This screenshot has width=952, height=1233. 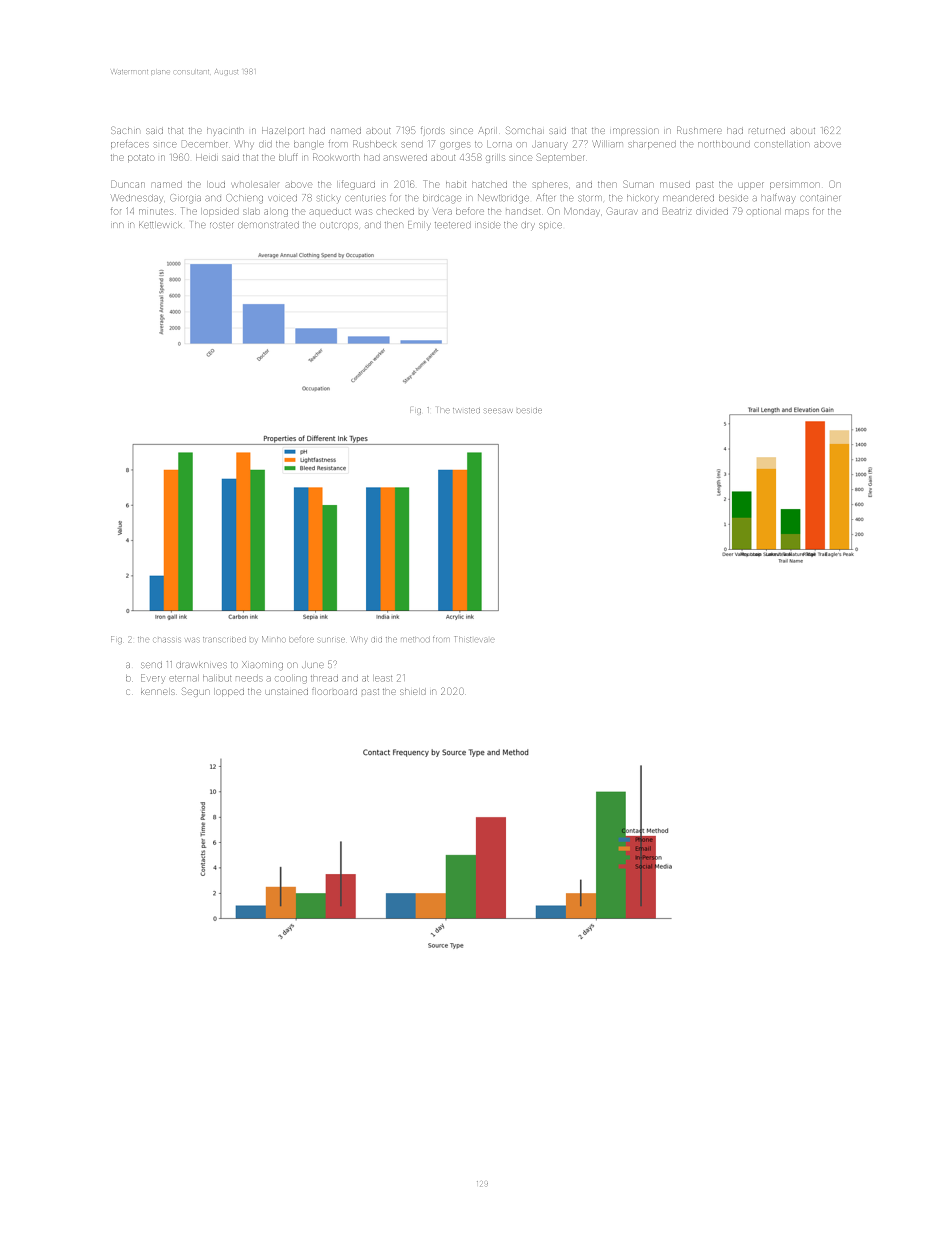 What do you see at coordinates (550, 185) in the screenshot?
I see `spheres` at bounding box center [550, 185].
